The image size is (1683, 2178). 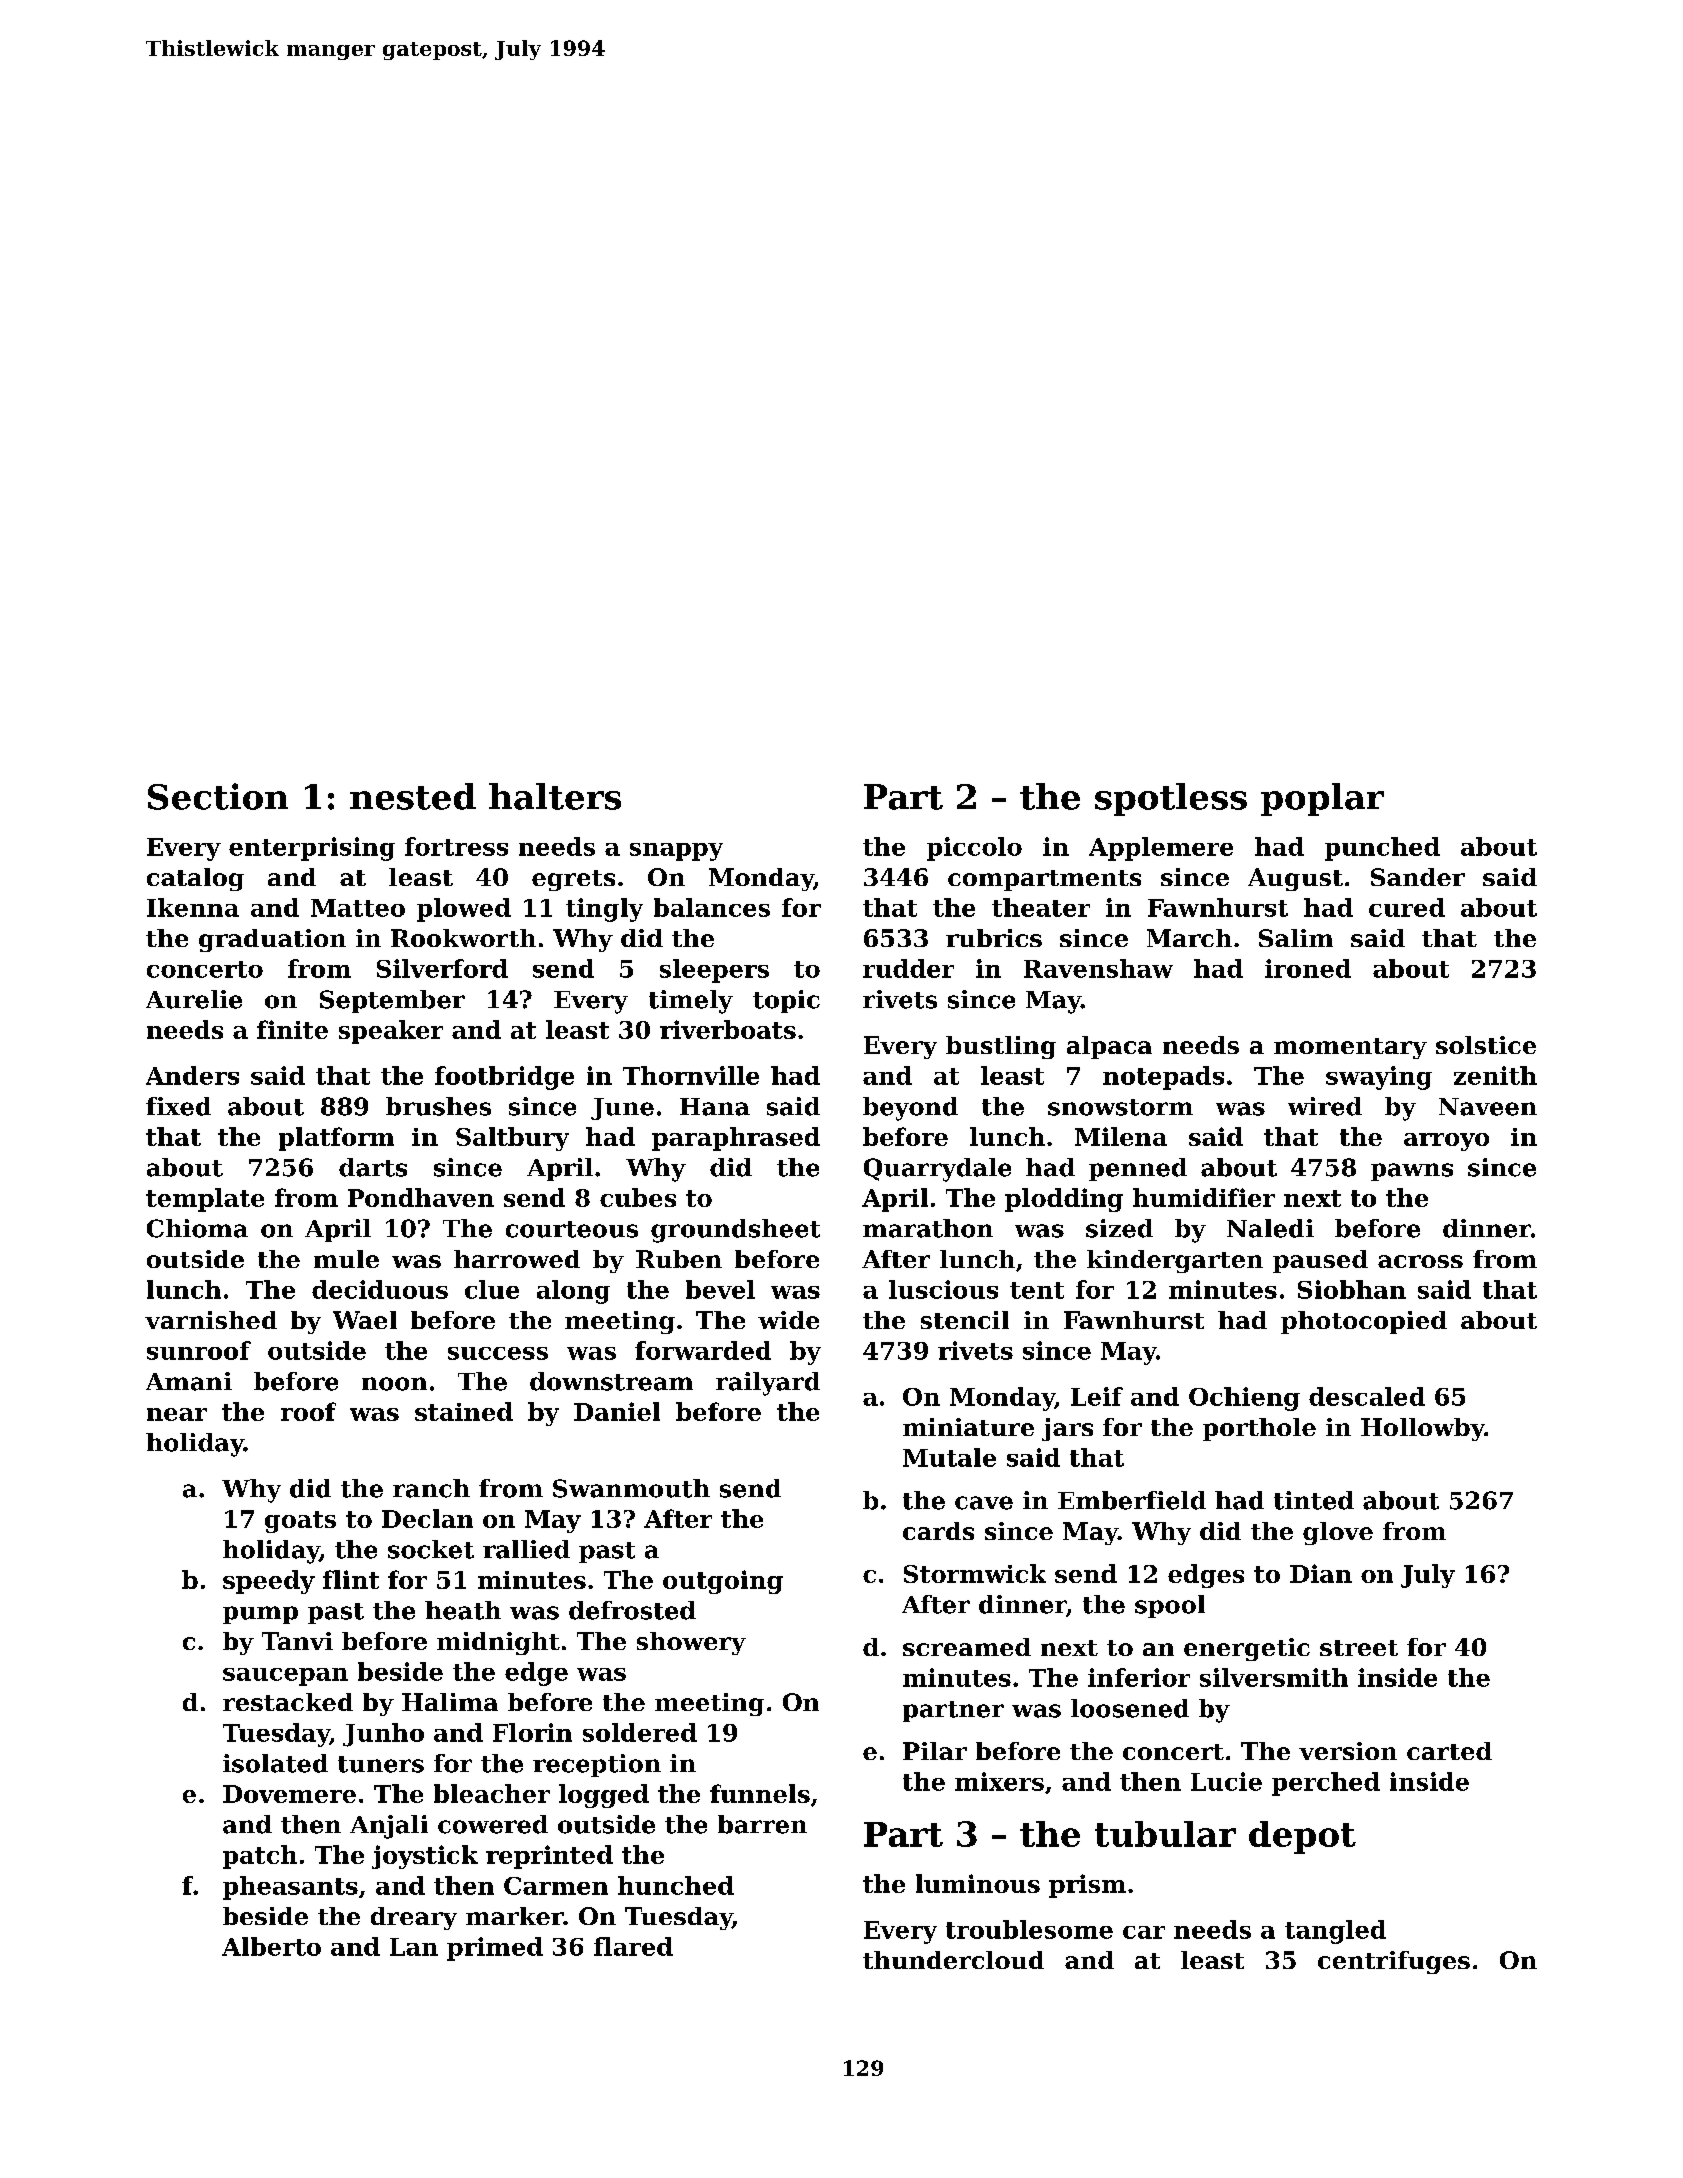 What do you see at coordinates (260, 1615) in the document?
I see `pump` at bounding box center [260, 1615].
